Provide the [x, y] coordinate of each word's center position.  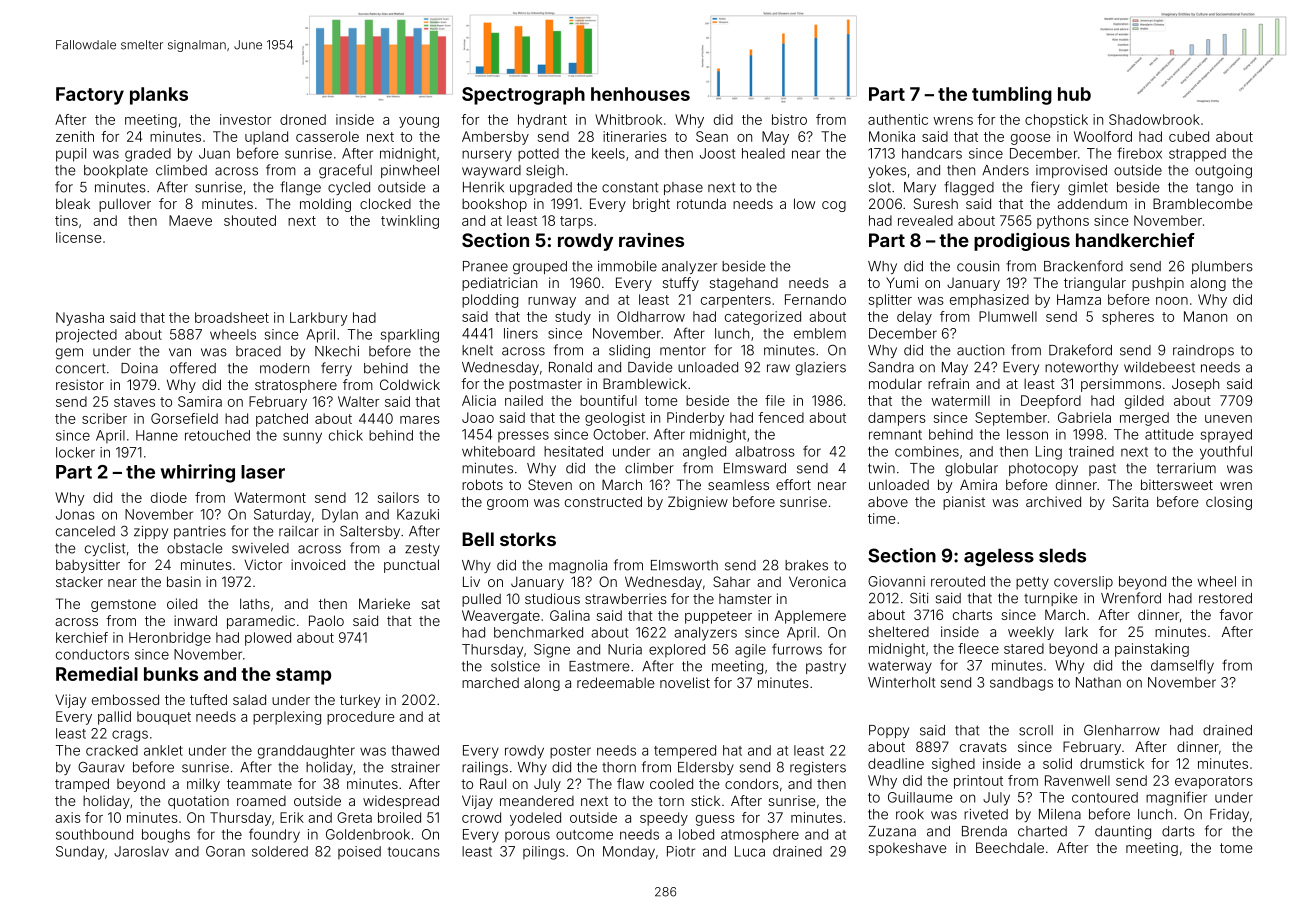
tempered [685, 752]
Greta [354, 817]
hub [1074, 94]
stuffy [680, 284]
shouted [250, 220]
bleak [73, 203]
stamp [303, 676]
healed [763, 153]
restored [1225, 598]
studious [552, 598]
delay [914, 318]
